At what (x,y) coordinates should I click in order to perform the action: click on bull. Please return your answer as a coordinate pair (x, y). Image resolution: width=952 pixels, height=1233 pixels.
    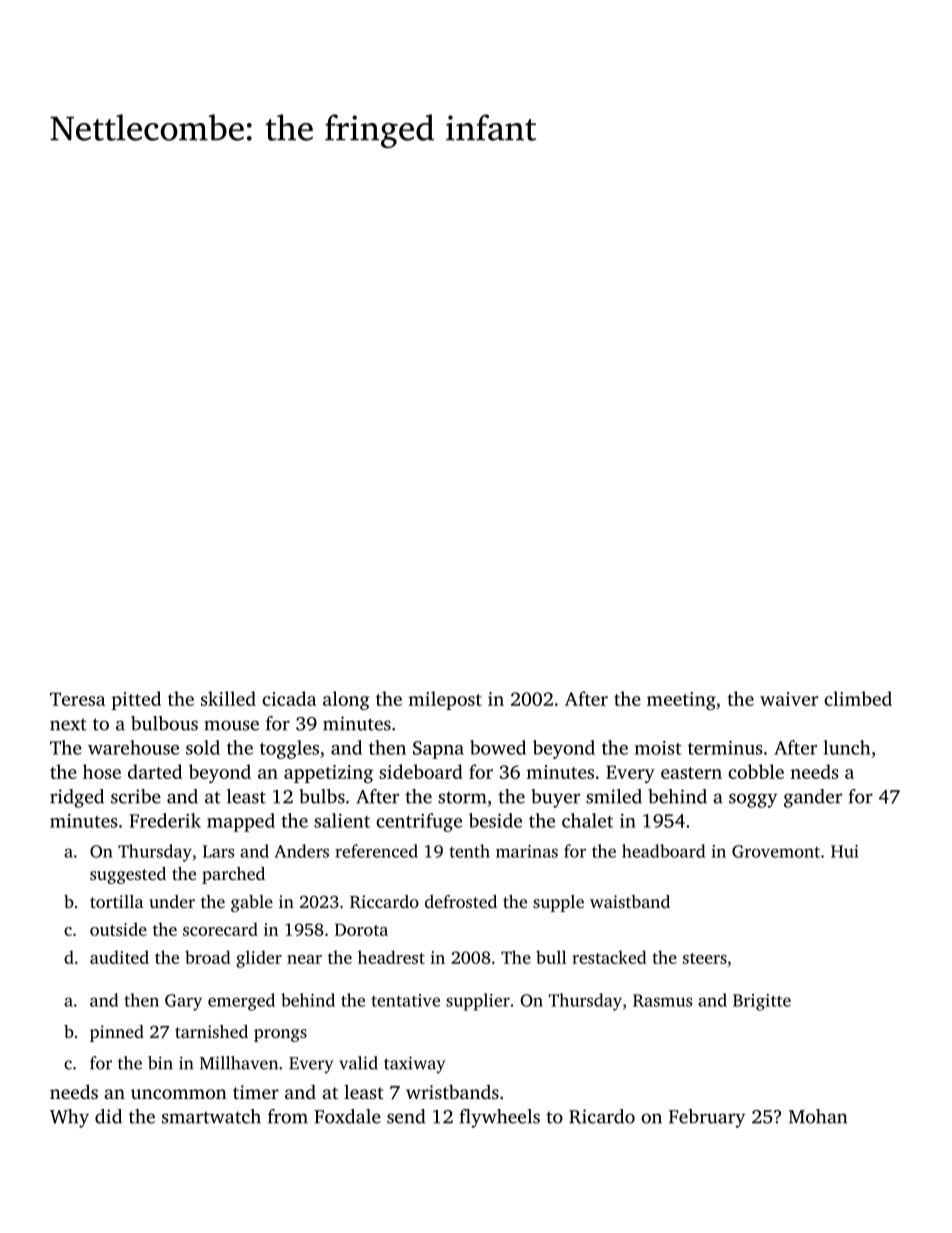
    Looking at the image, I should click on (551, 957).
